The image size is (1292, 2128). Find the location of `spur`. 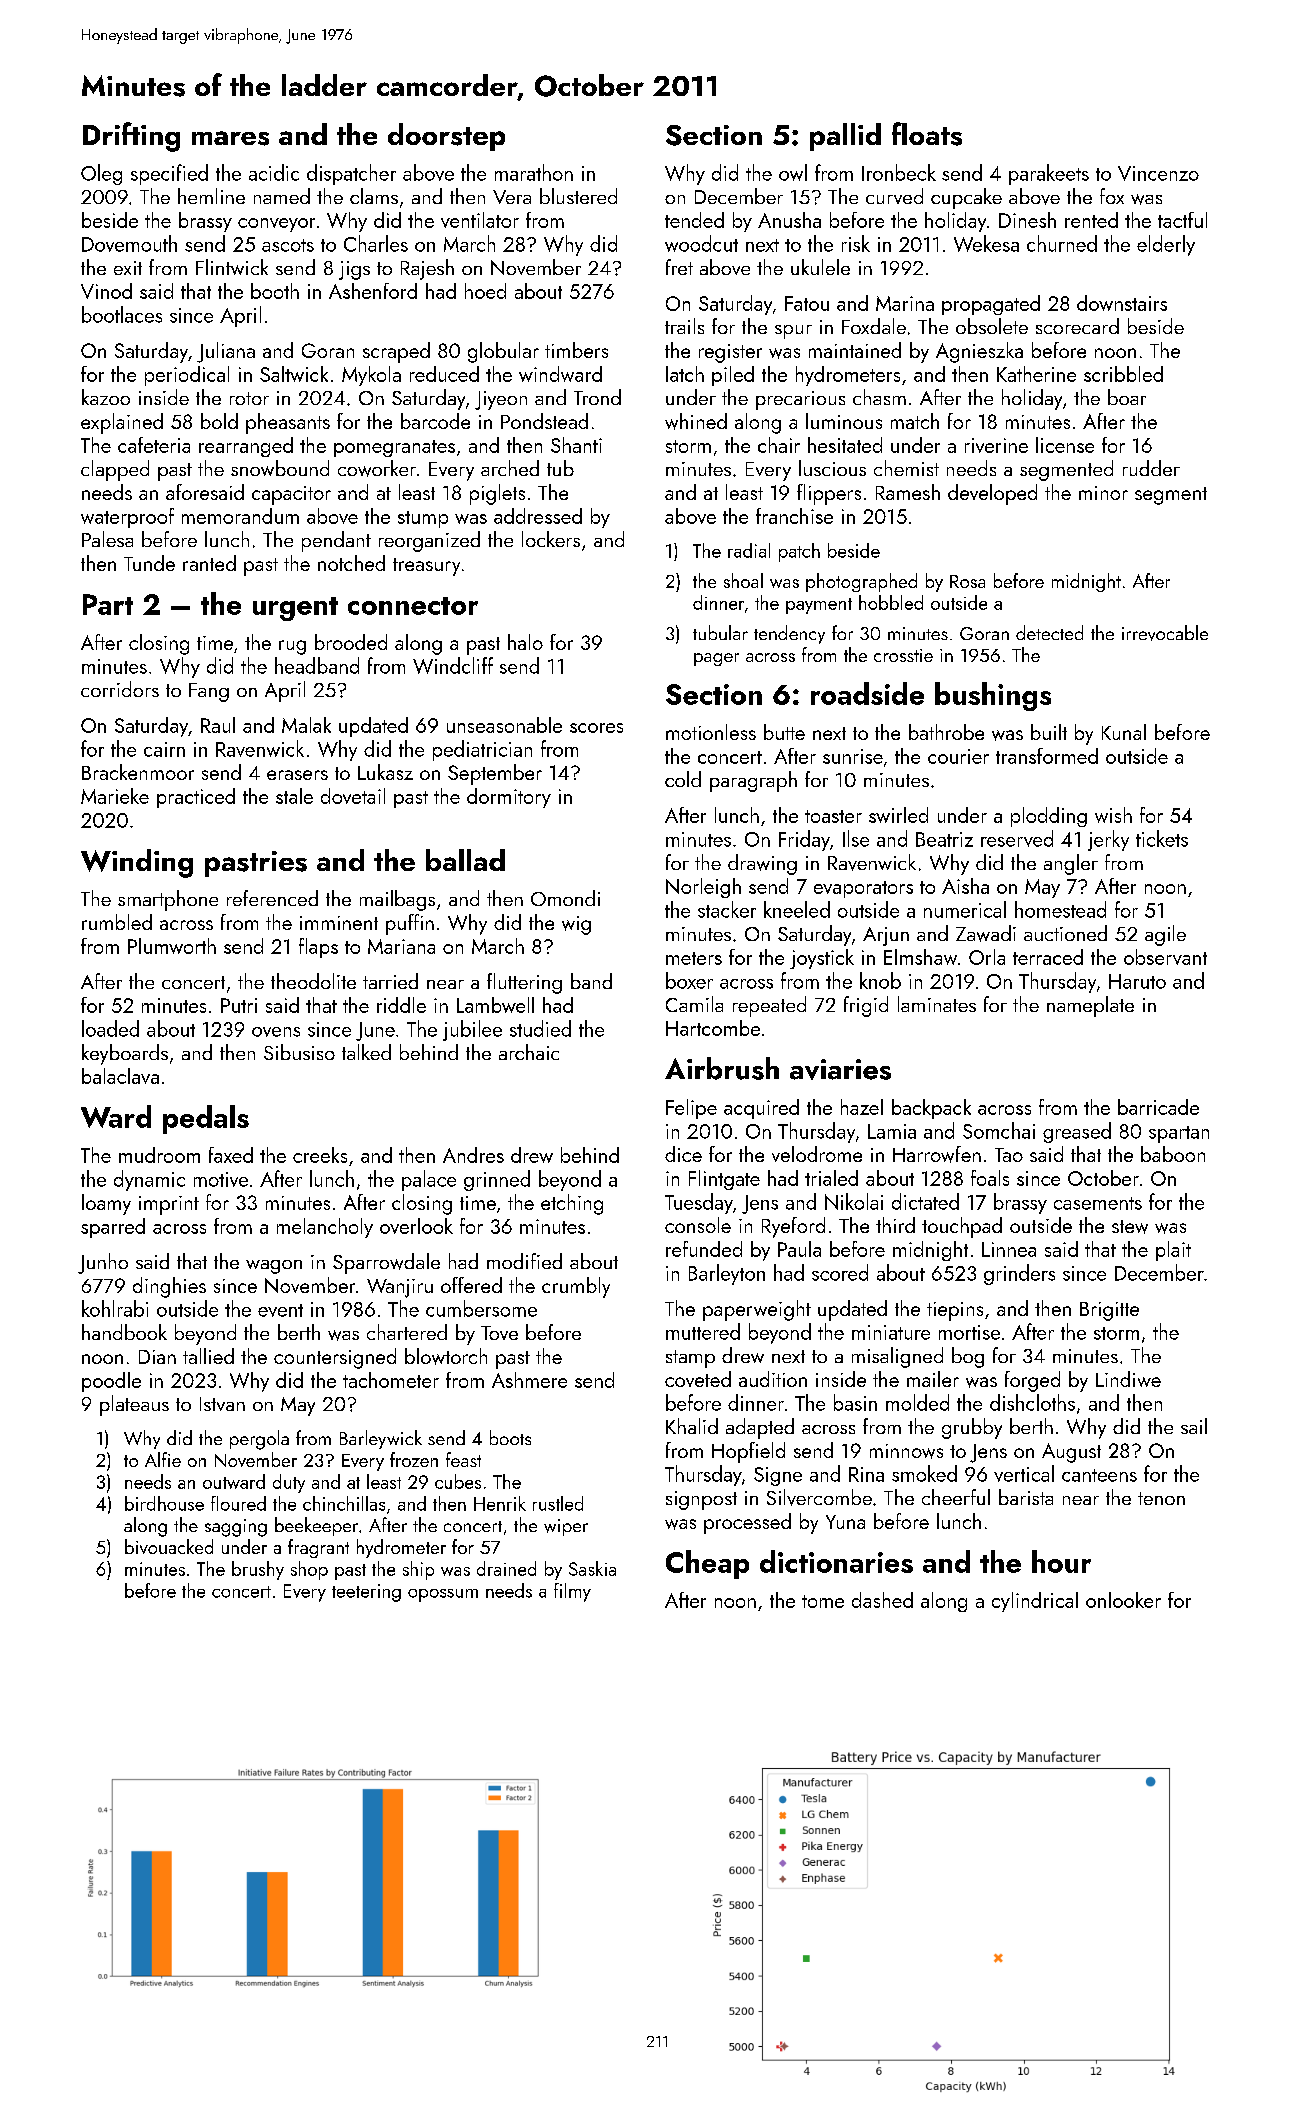

spur is located at coordinates (793, 332).
